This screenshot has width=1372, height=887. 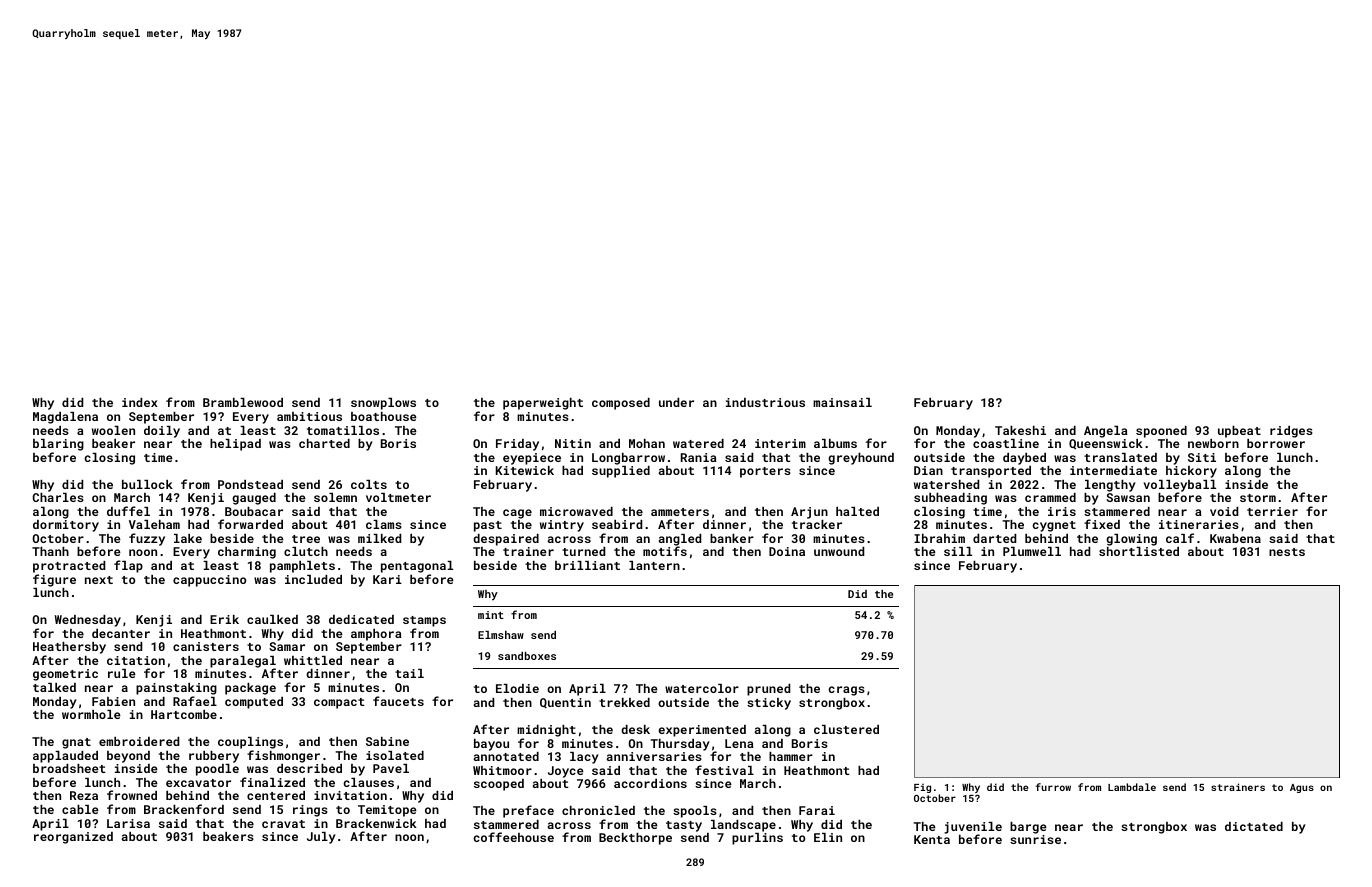 I want to click on iris, so click(x=1062, y=511).
